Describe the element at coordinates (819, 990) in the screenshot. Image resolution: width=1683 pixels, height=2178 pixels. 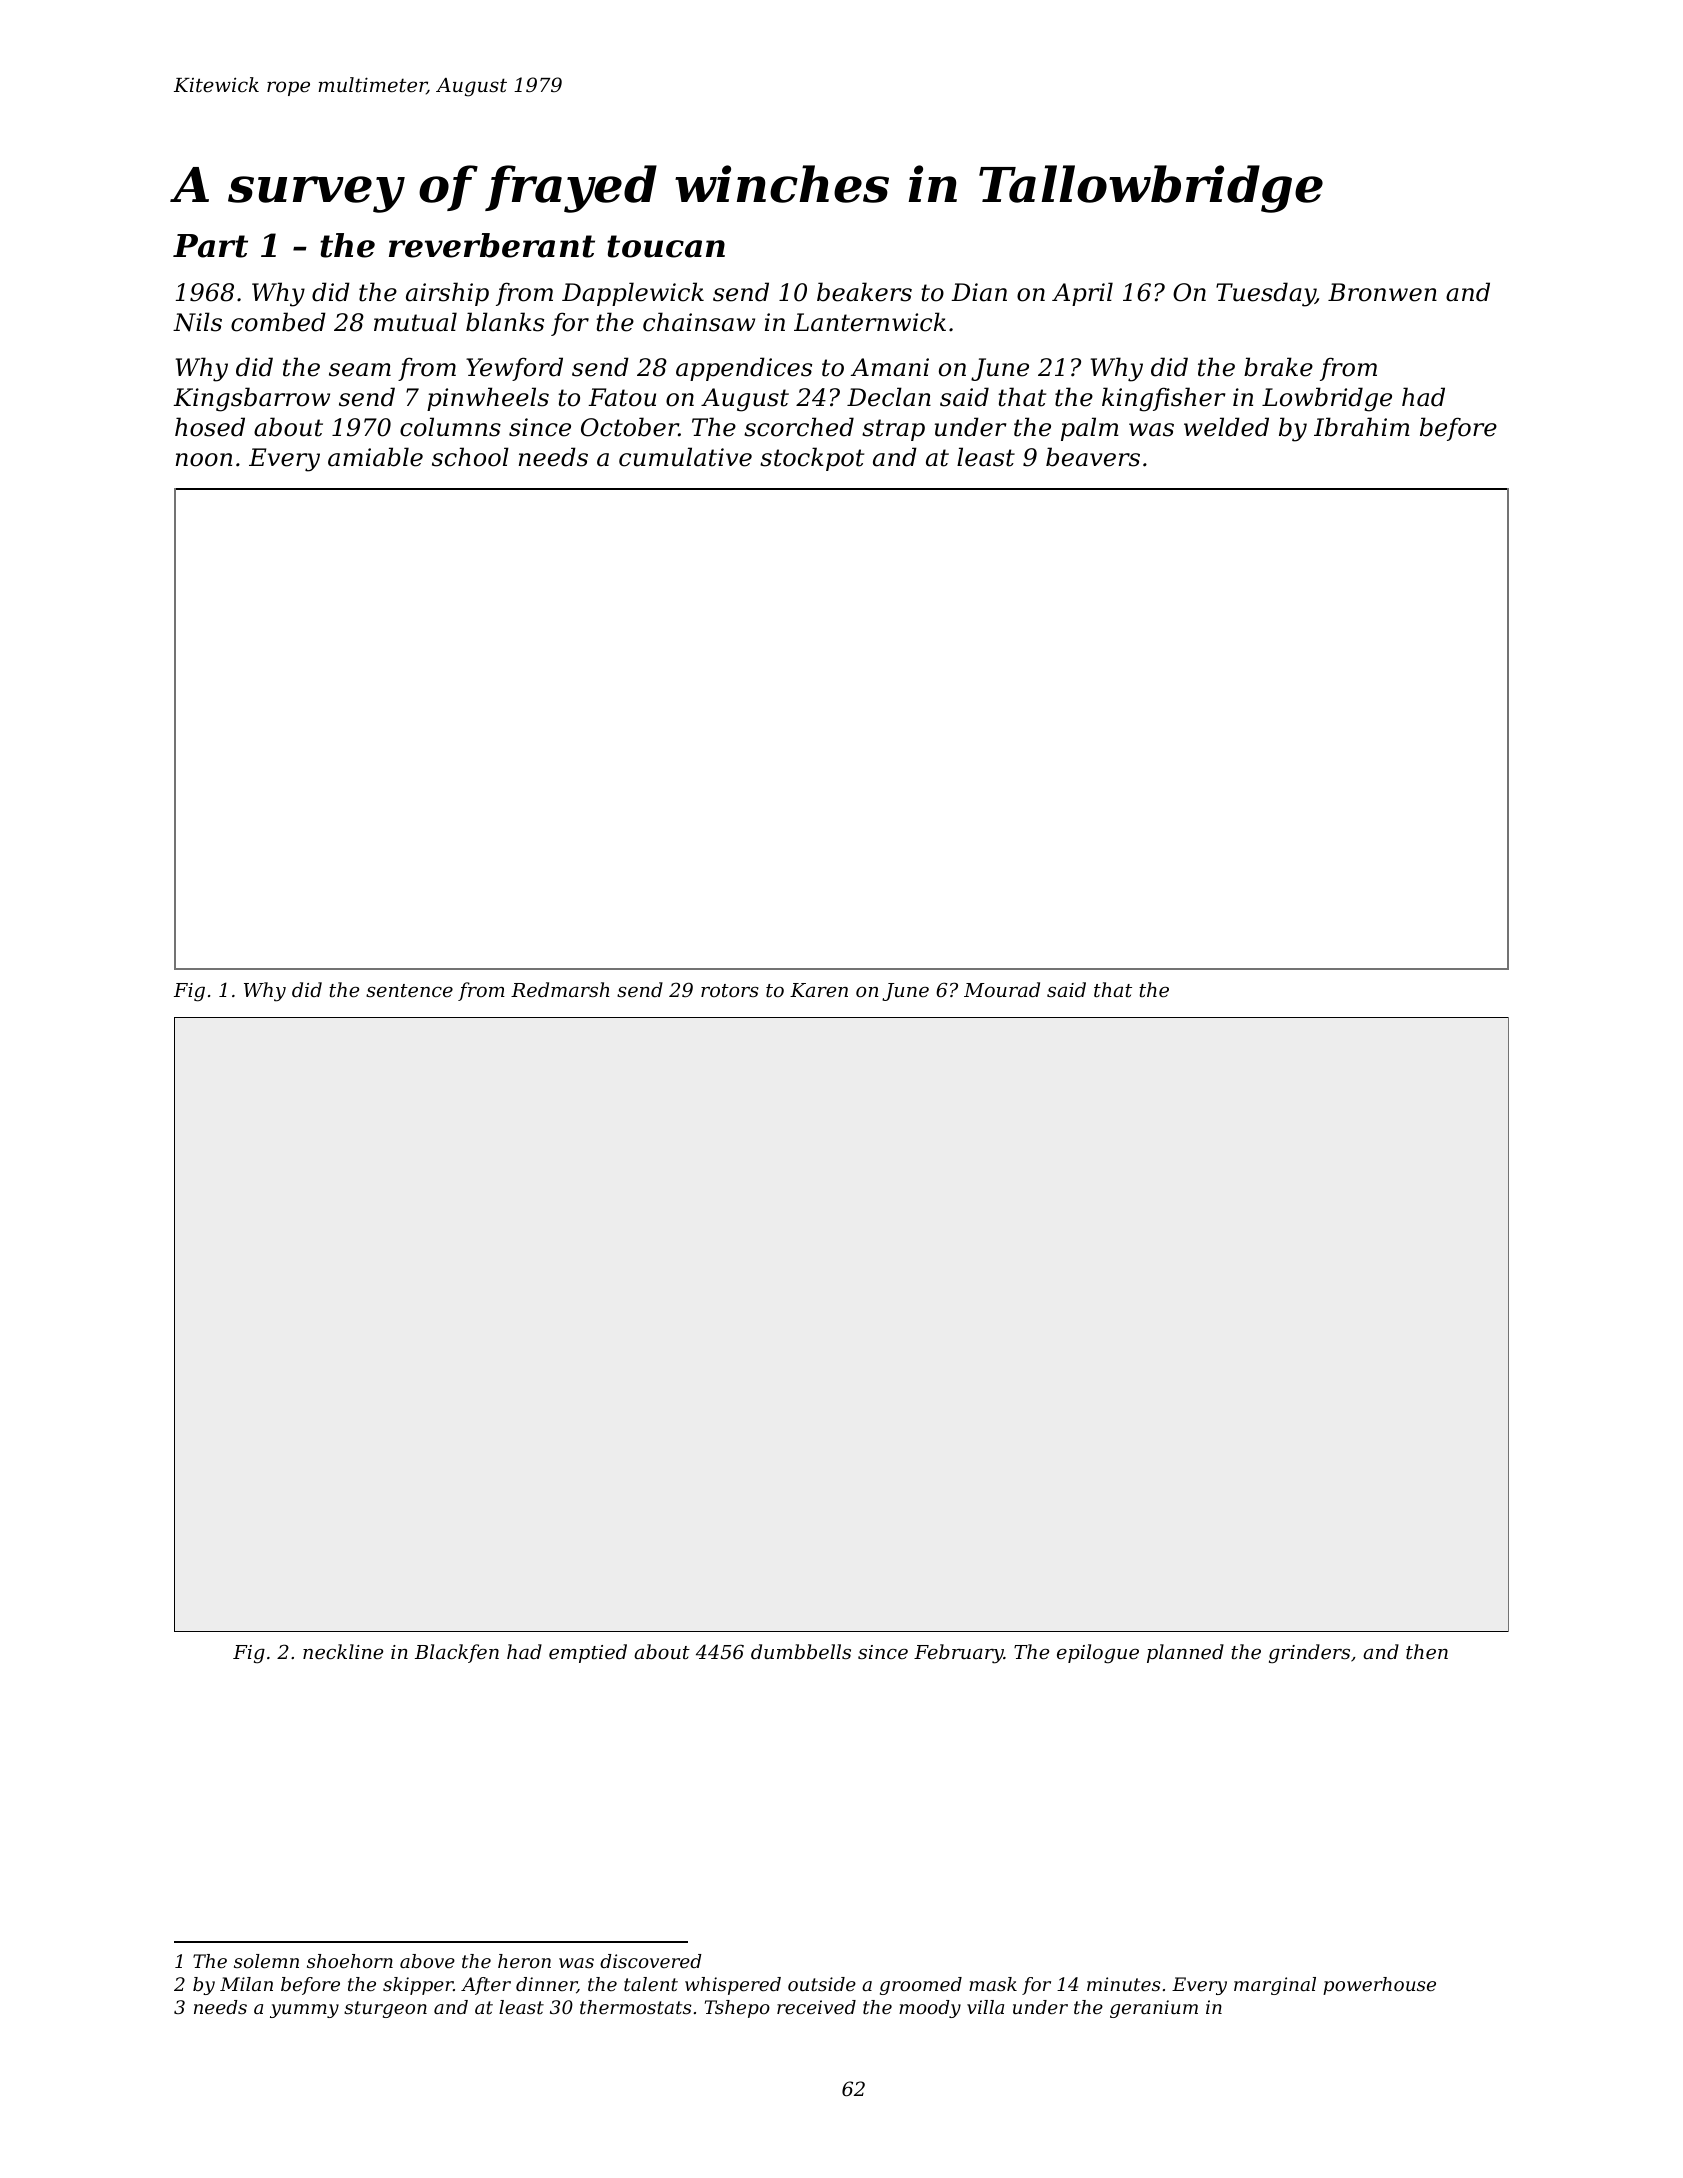
I see `Karen` at that location.
